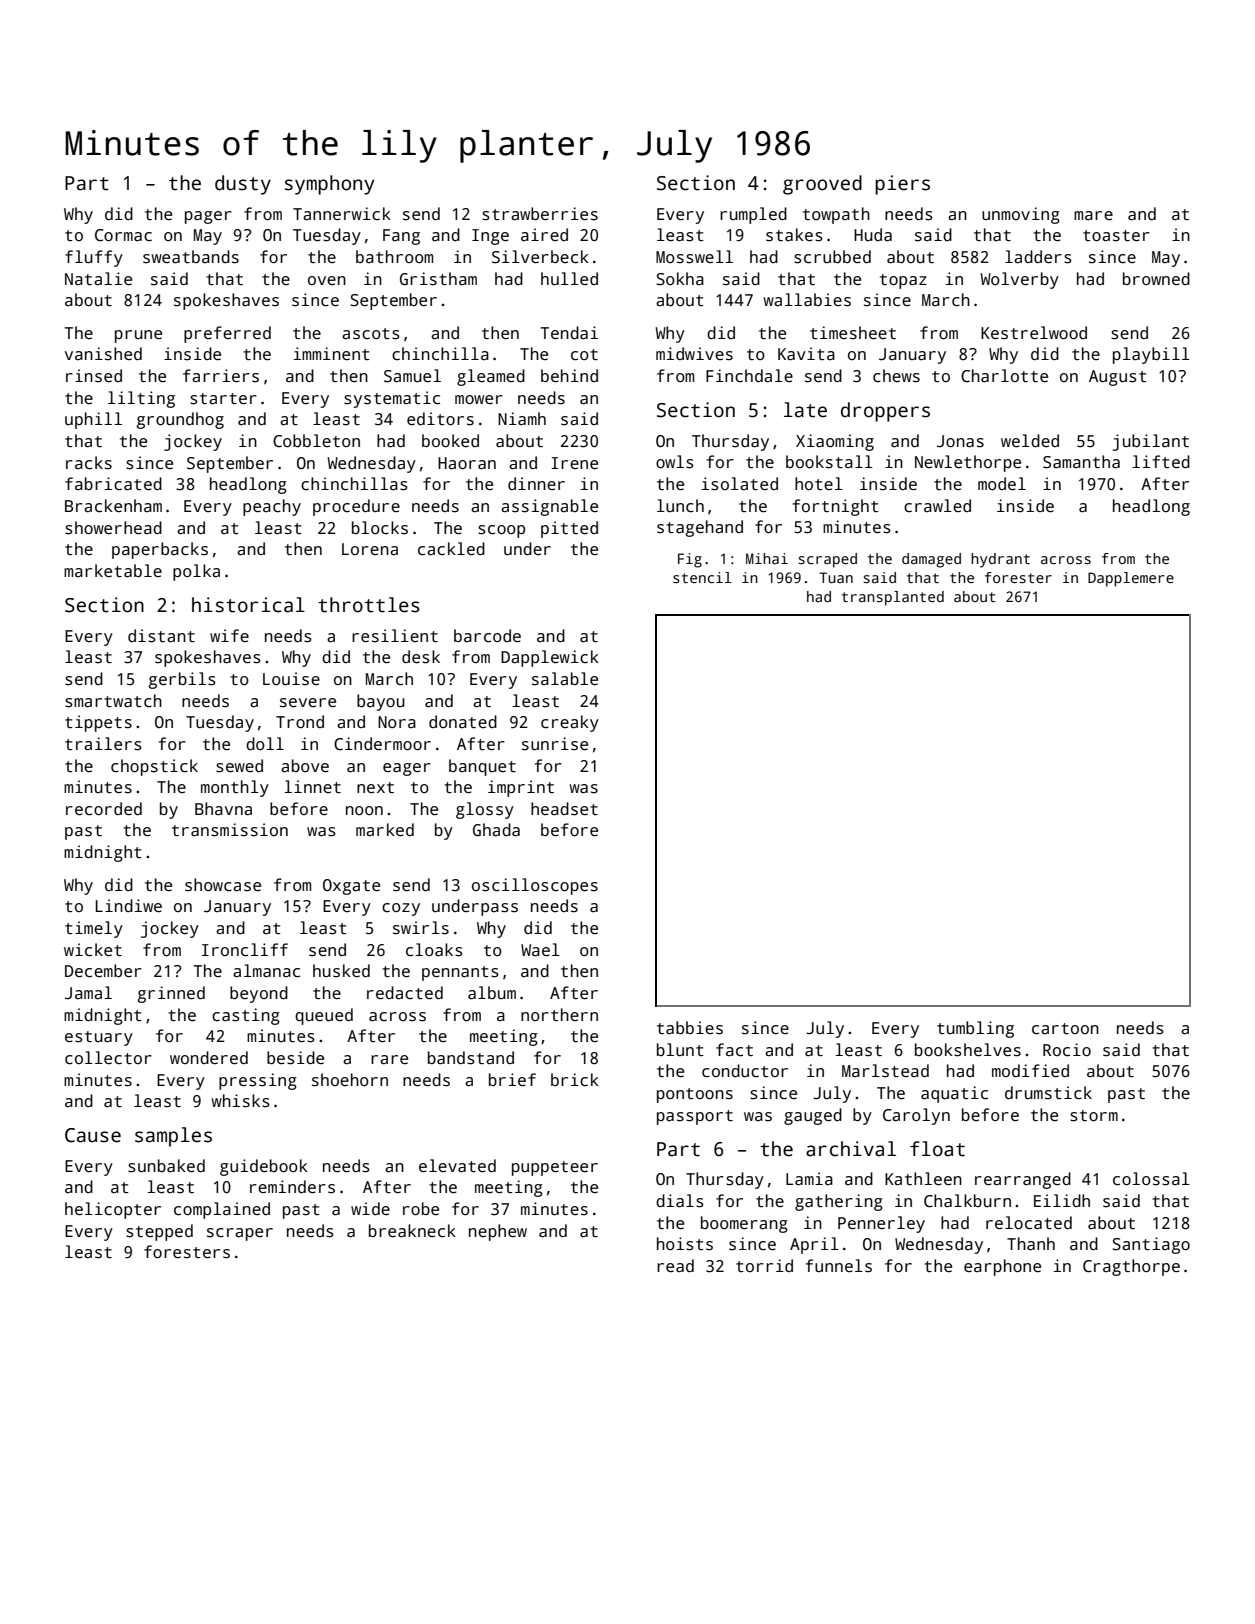  What do you see at coordinates (896, 376) in the document?
I see `chews` at bounding box center [896, 376].
